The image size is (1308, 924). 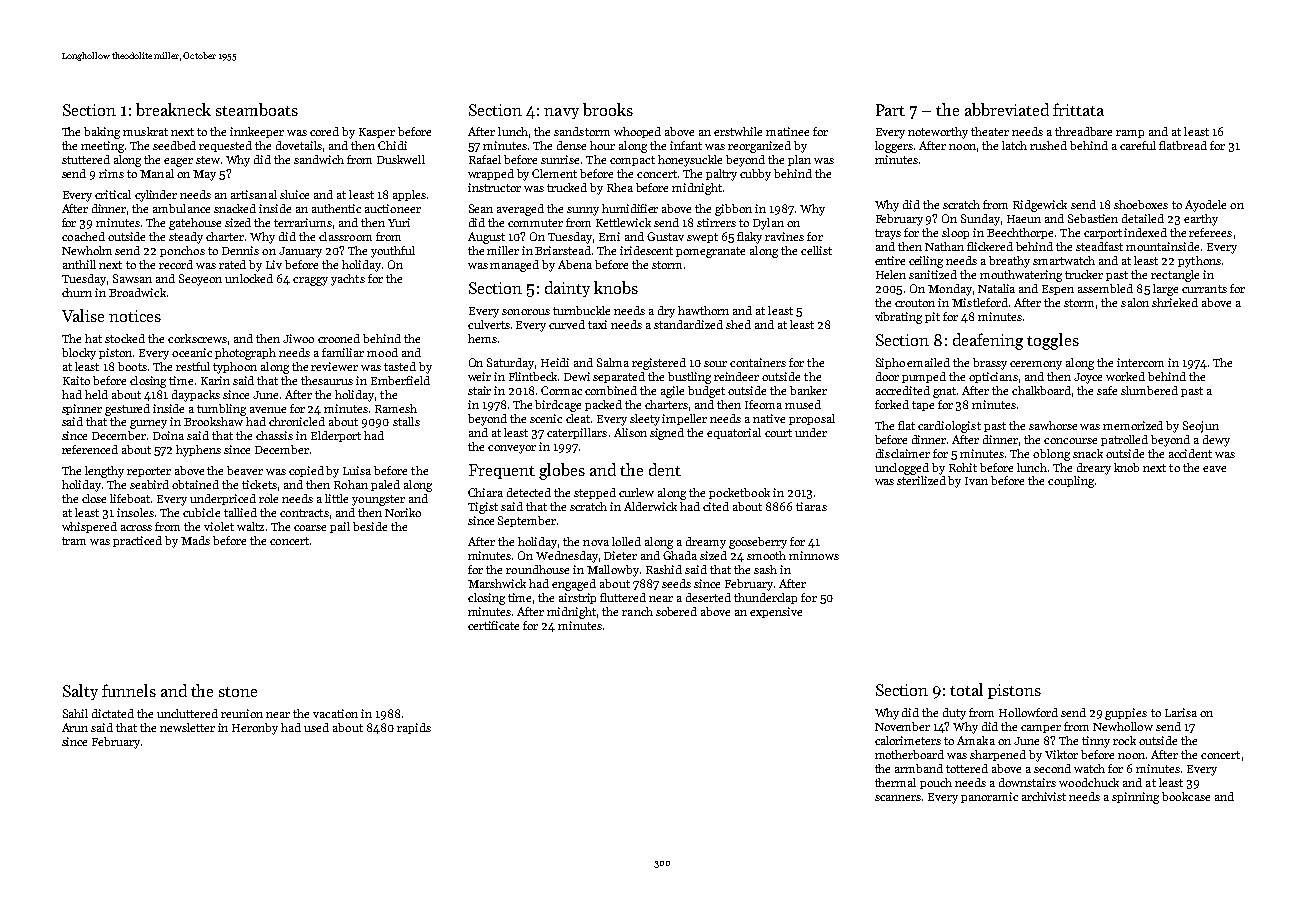 What do you see at coordinates (132, 278) in the document?
I see `Sawsan` at bounding box center [132, 278].
